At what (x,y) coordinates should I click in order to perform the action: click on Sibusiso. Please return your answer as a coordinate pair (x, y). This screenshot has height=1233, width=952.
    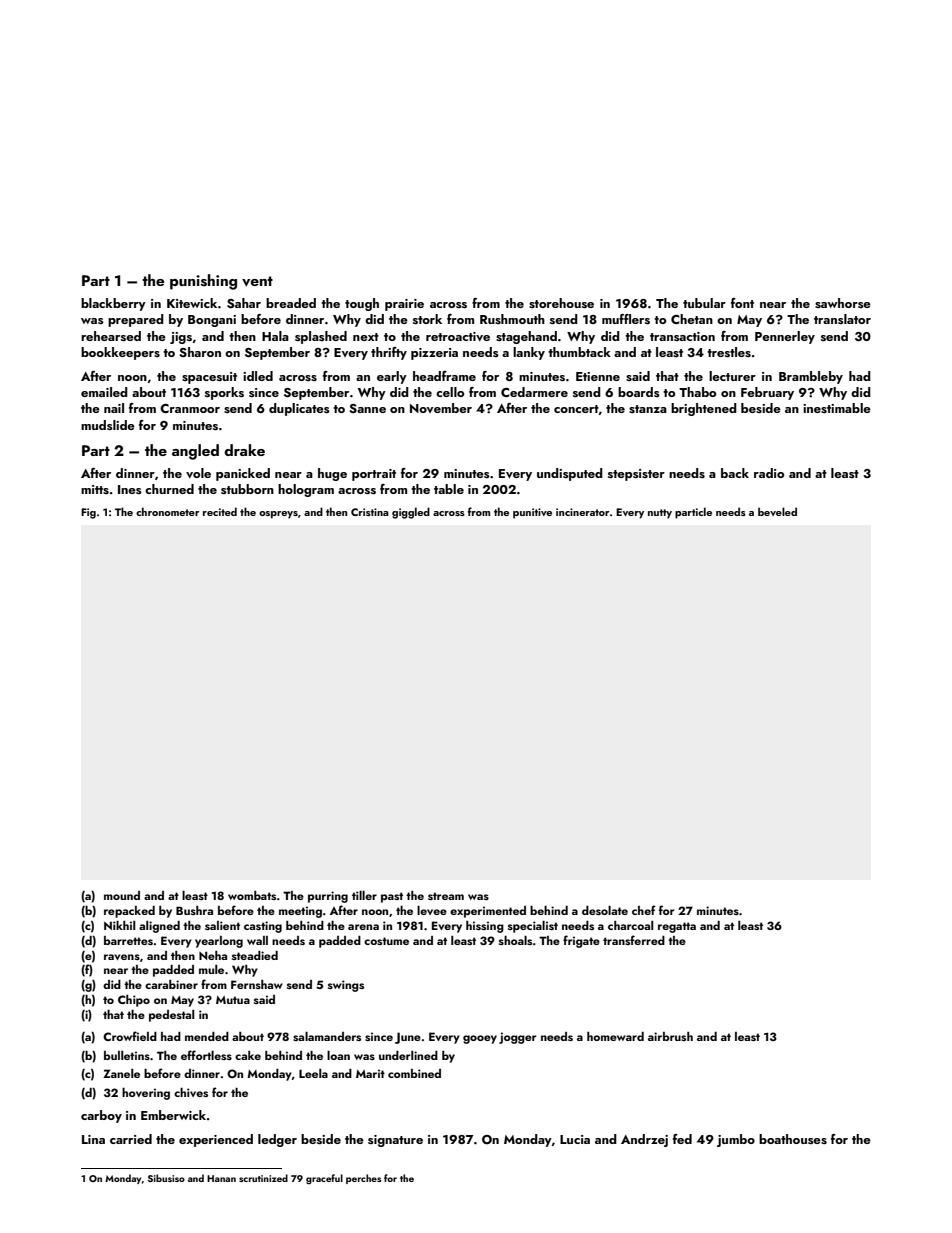
    Looking at the image, I should click on (166, 1178).
